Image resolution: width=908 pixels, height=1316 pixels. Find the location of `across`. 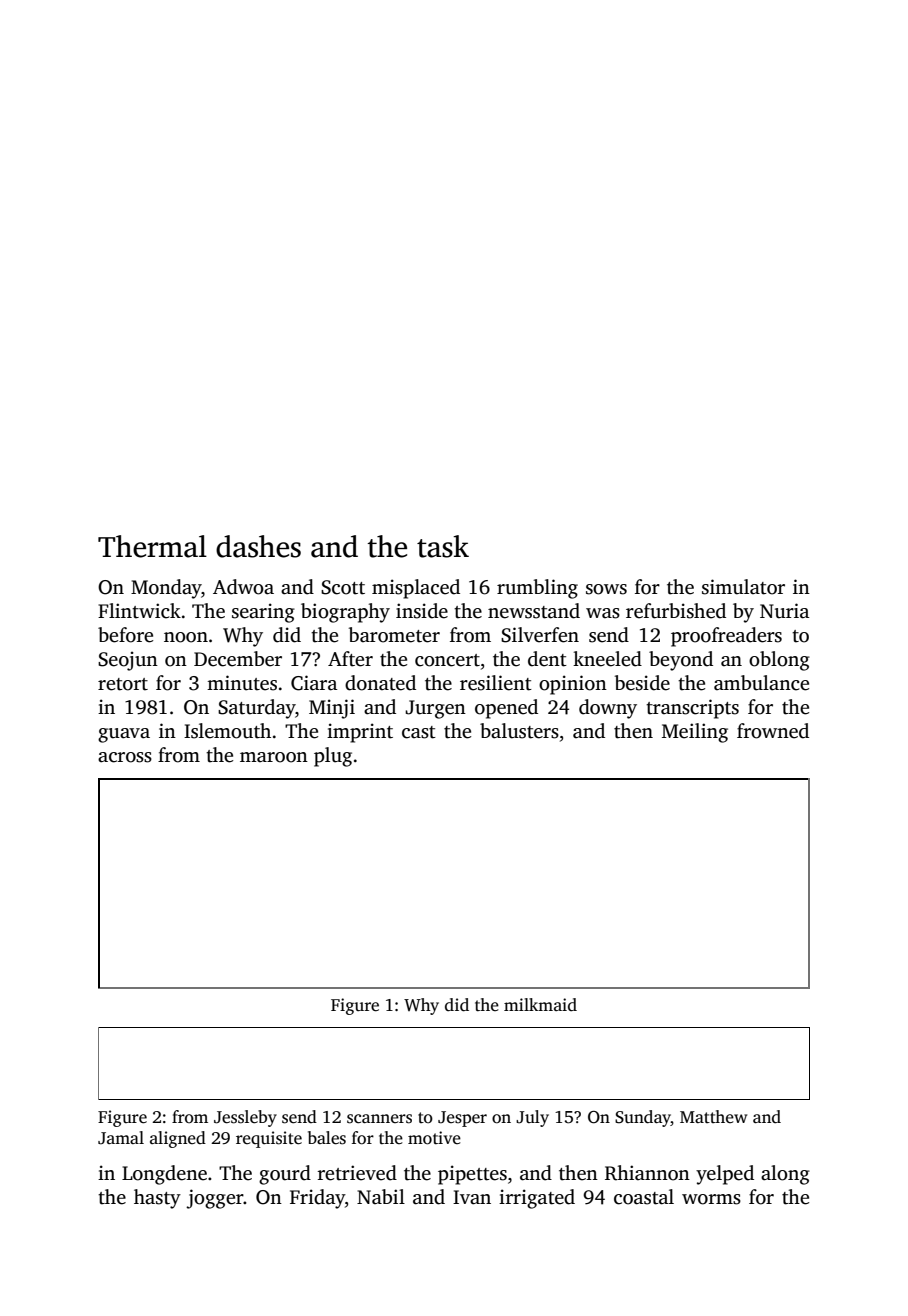

across is located at coordinates (125, 757).
